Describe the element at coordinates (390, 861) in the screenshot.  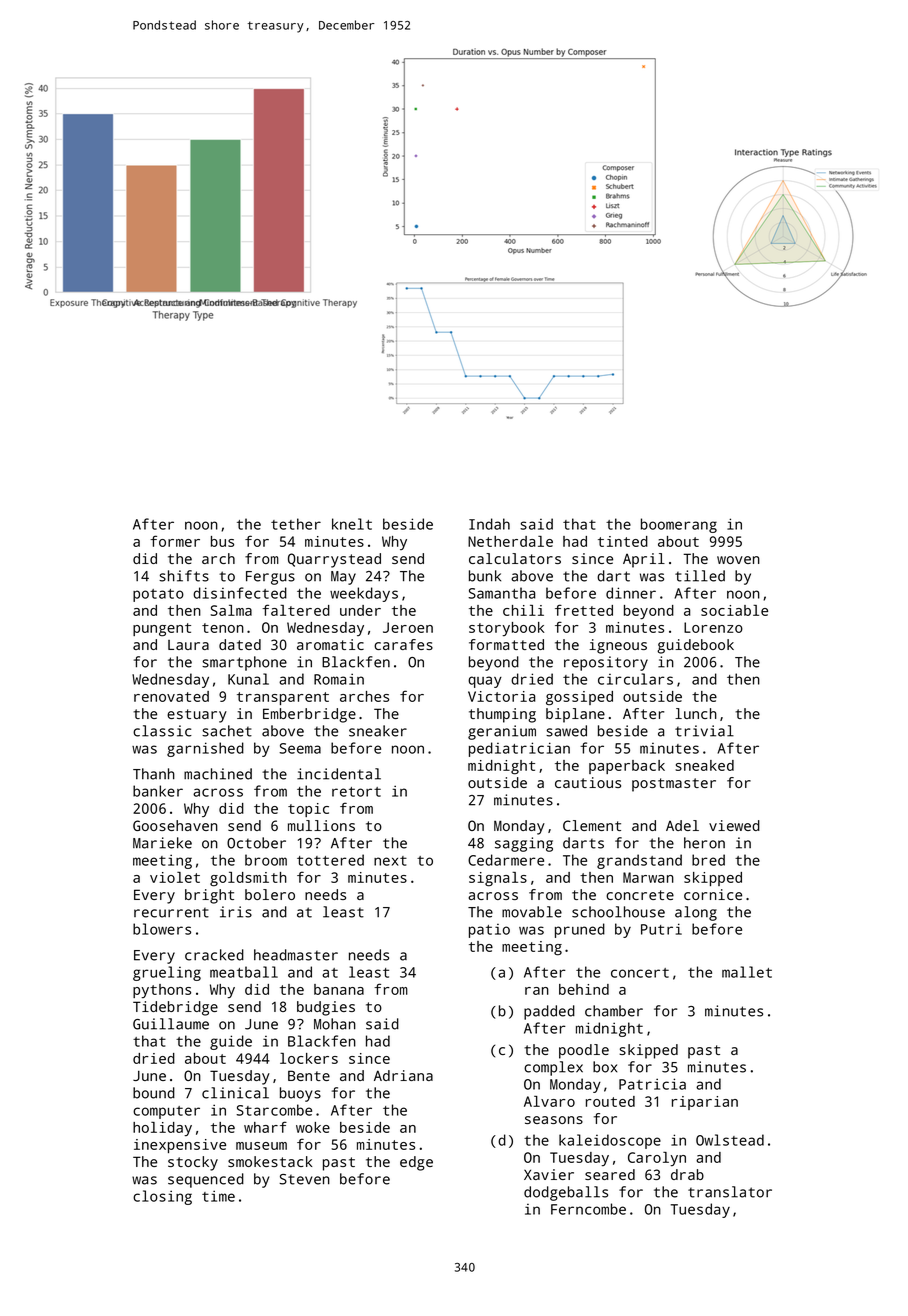
I see `next` at that location.
